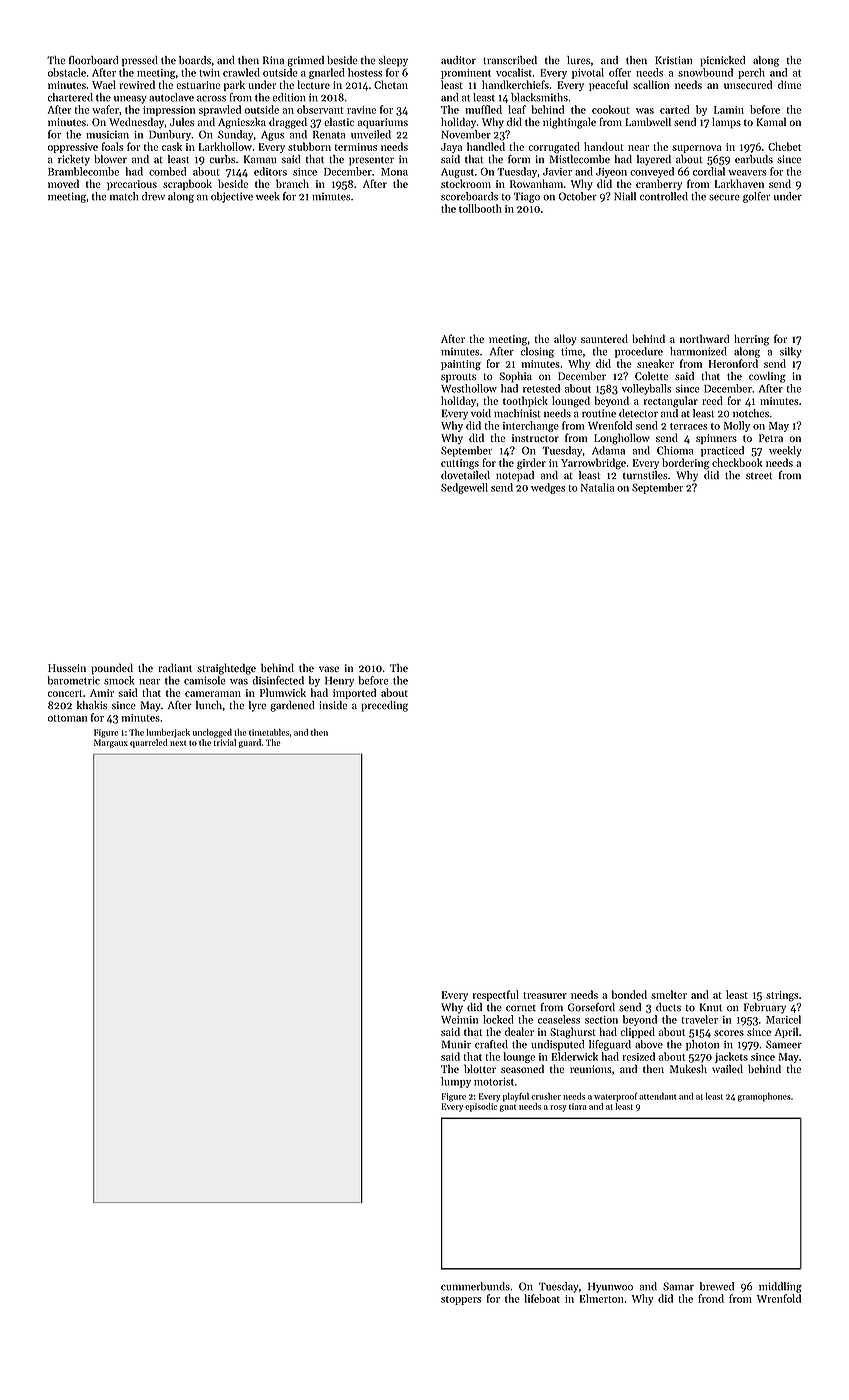 The width and height of the page is (849, 1400). I want to click on smelter, so click(669, 994).
